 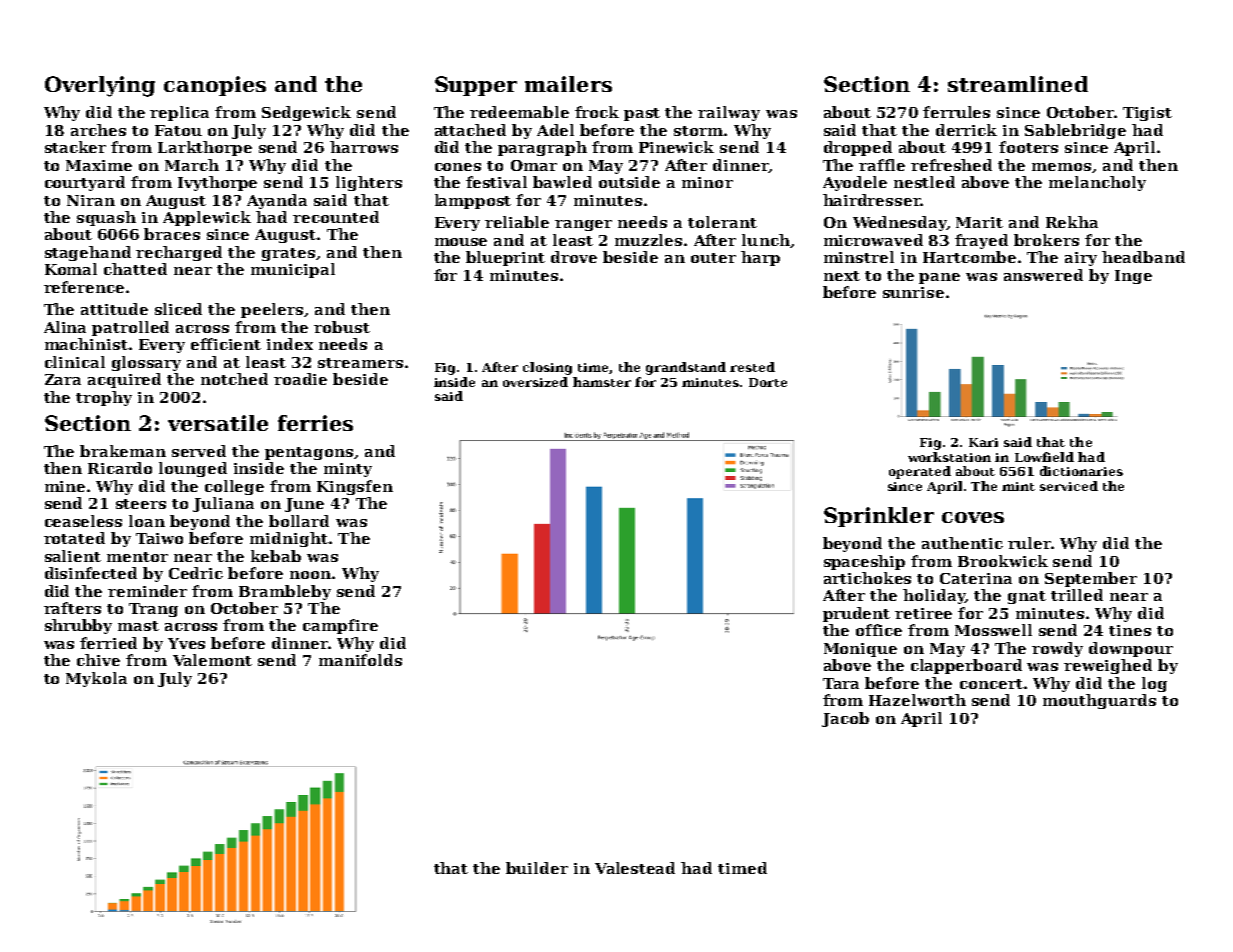 What do you see at coordinates (983, 442) in the document?
I see `Kari` at bounding box center [983, 442].
